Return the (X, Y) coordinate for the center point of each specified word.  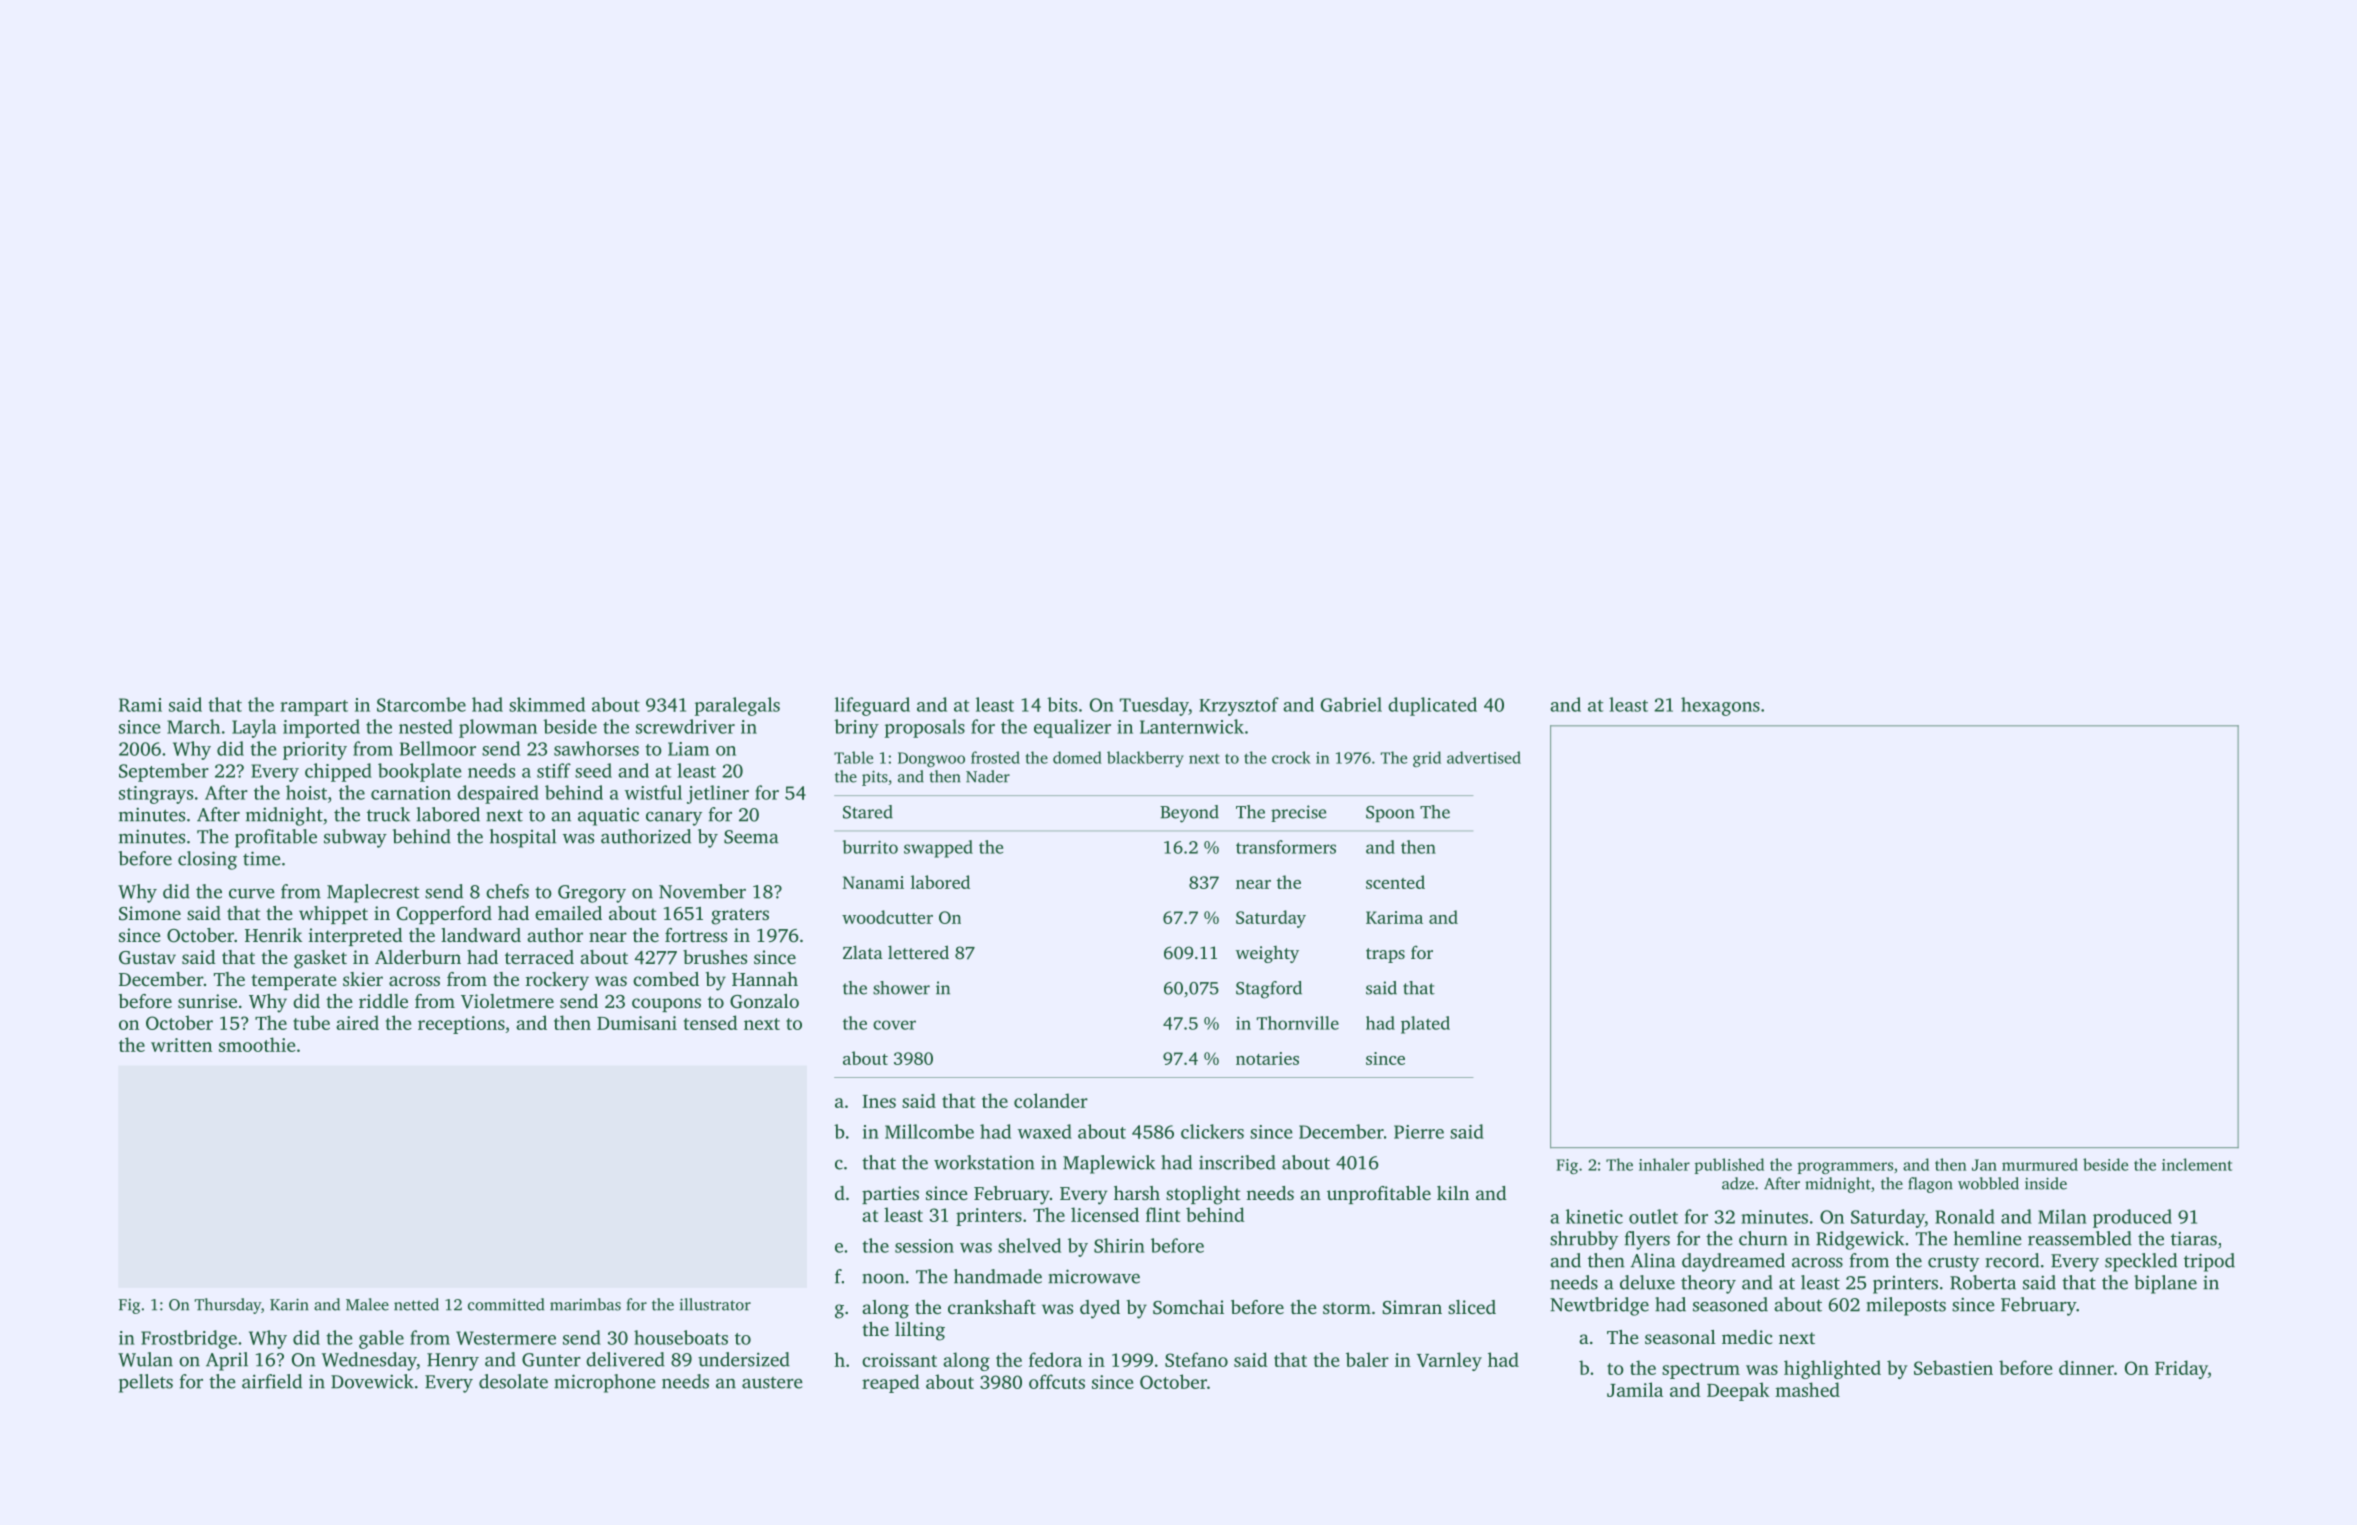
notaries (1267, 1058)
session (924, 1246)
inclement (2197, 1164)
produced (2132, 1218)
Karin (289, 1304)
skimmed (547, 704)
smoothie (257, 1044)
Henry (453, 1362)
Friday (2181, 1369)
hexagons (1720, 706)
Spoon (1390, 814)
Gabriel (1351, 704)
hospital (523, 838)
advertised (1484, 757)
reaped (891, 1383)
